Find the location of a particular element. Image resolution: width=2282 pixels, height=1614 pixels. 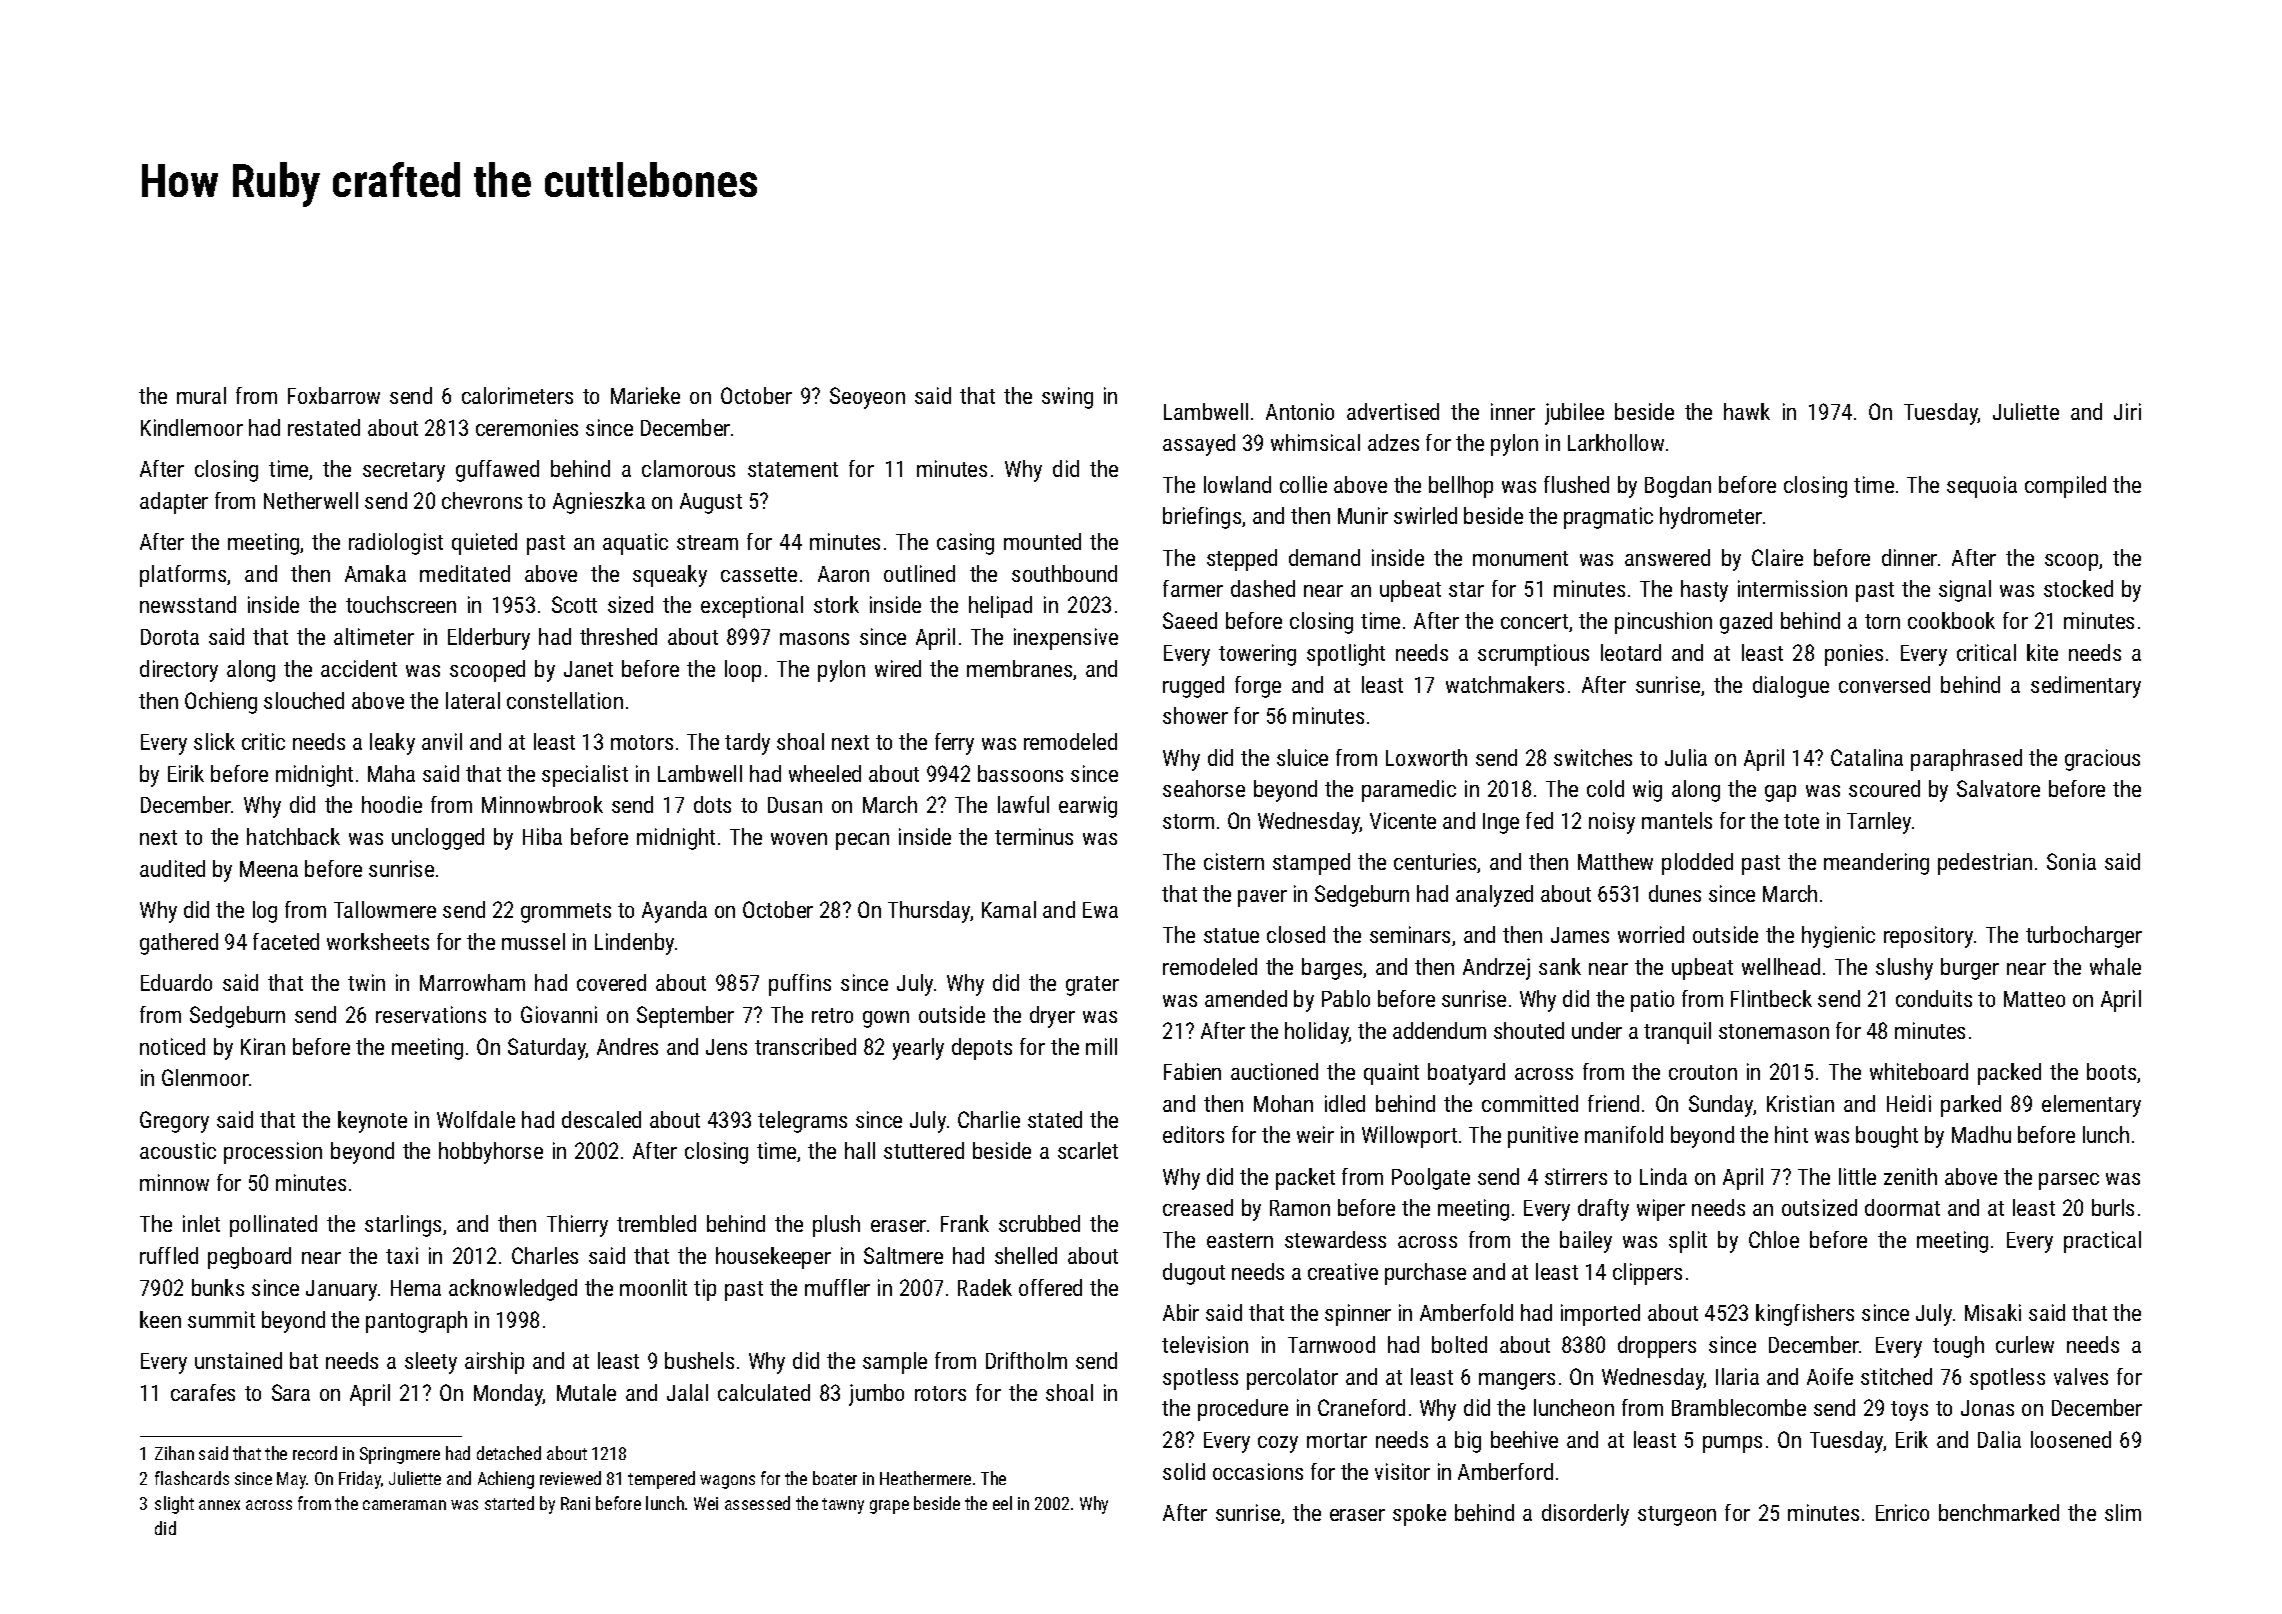

mural is located at coordinates (201, 395).
